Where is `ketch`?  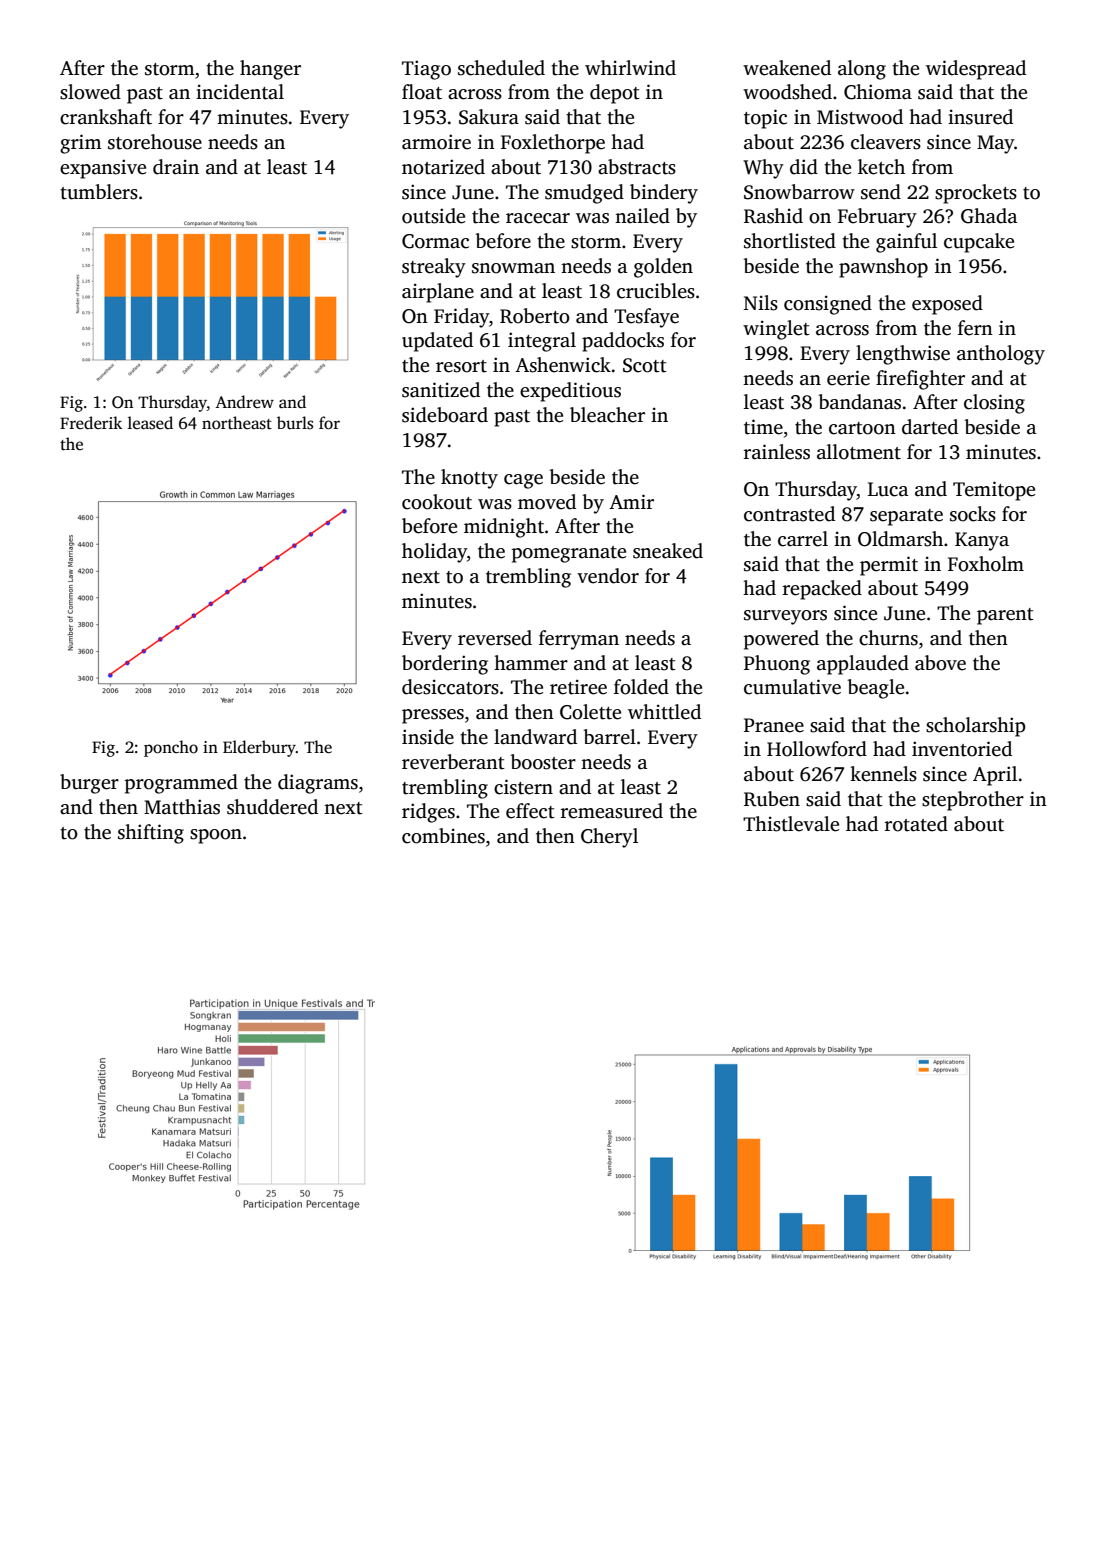
ketch is located at coordinates (881, 167).
